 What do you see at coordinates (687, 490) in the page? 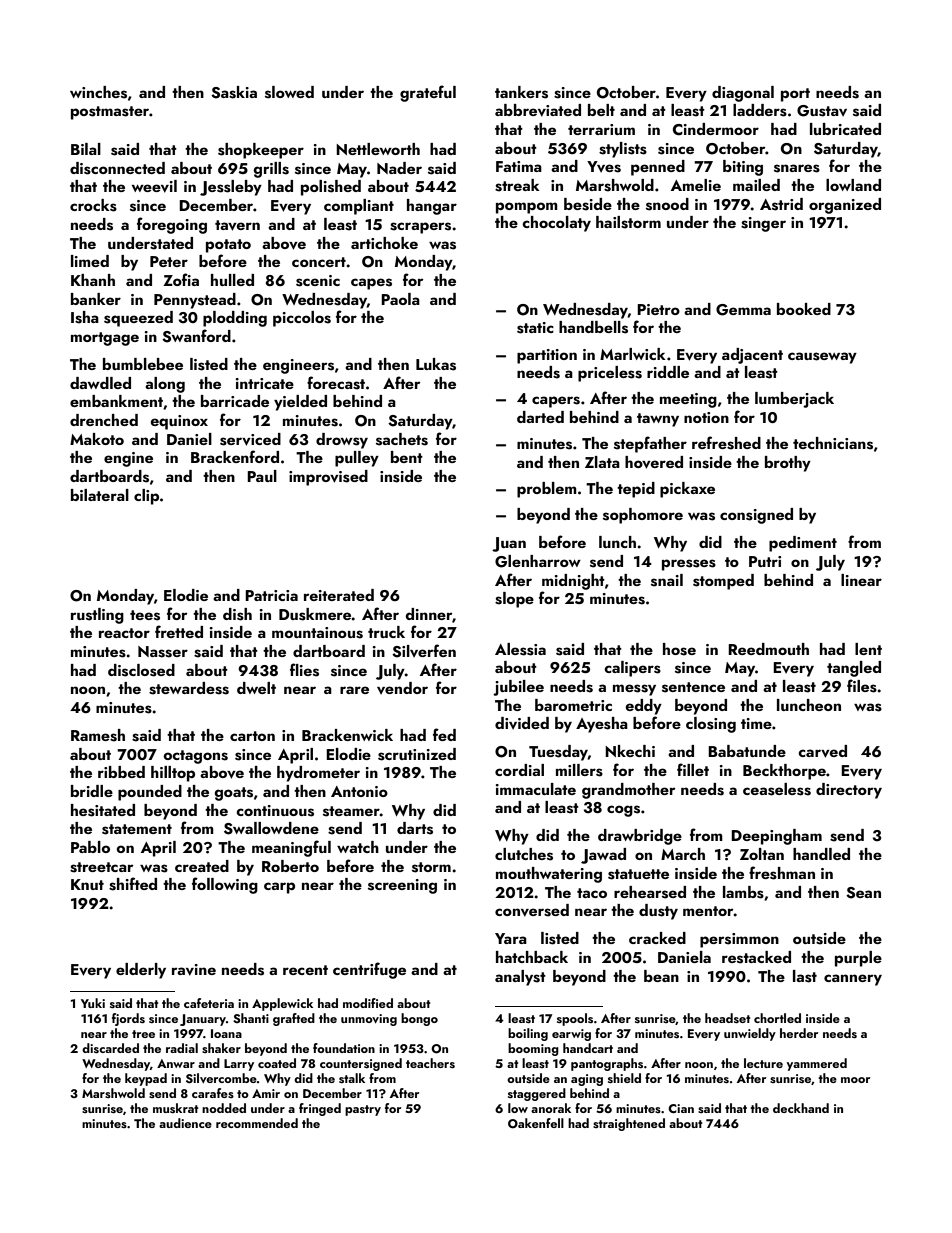
I see `pickaxe` at bounding box center [687, 490].
